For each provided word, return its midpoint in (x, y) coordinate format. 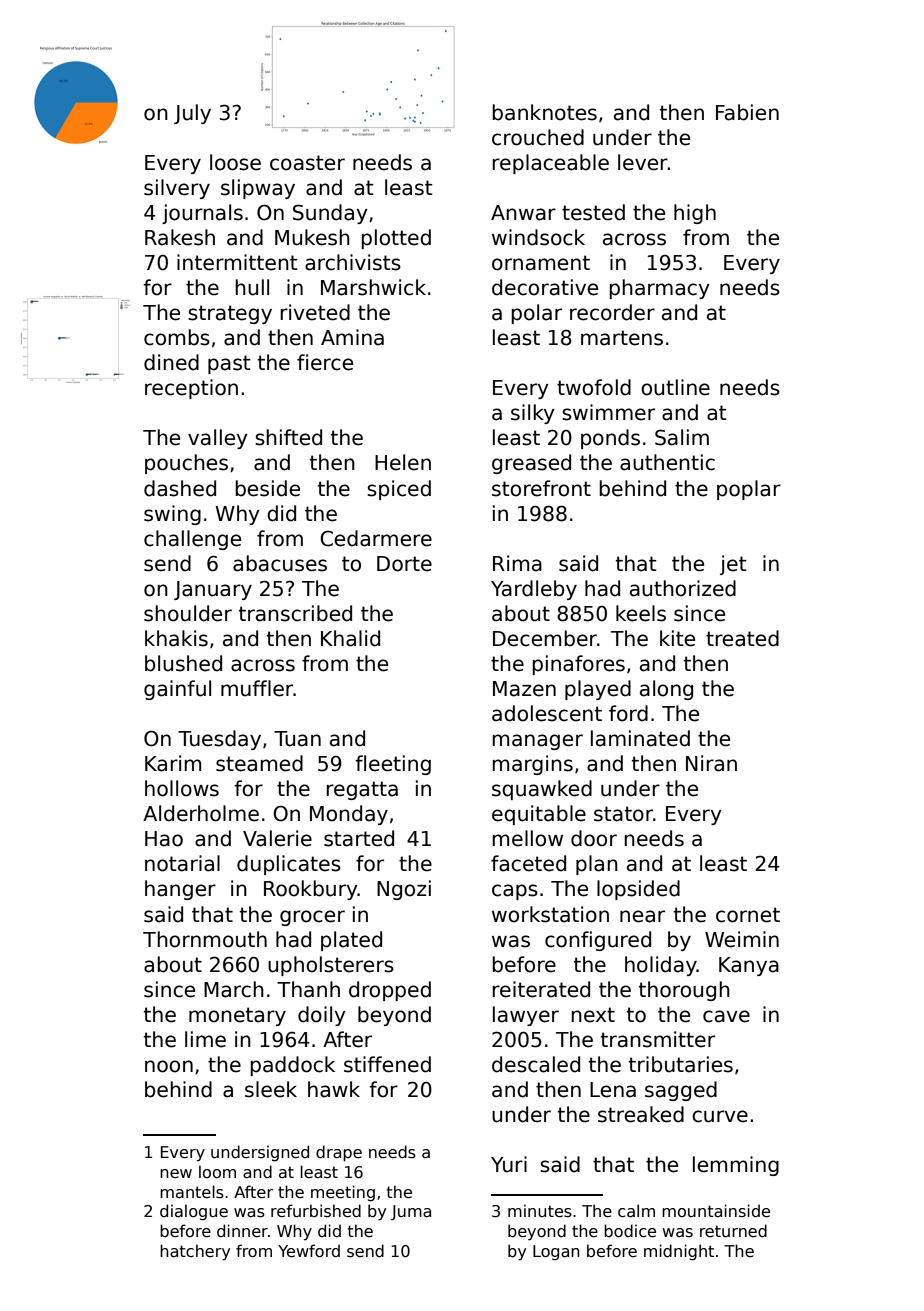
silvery (177, 189)
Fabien (747, 112)
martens (622, 338)
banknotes (544, 112)
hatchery (195, 1252)
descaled (536, 1064)
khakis (176, 638)
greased (531, 464)
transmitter (658, 1039)
